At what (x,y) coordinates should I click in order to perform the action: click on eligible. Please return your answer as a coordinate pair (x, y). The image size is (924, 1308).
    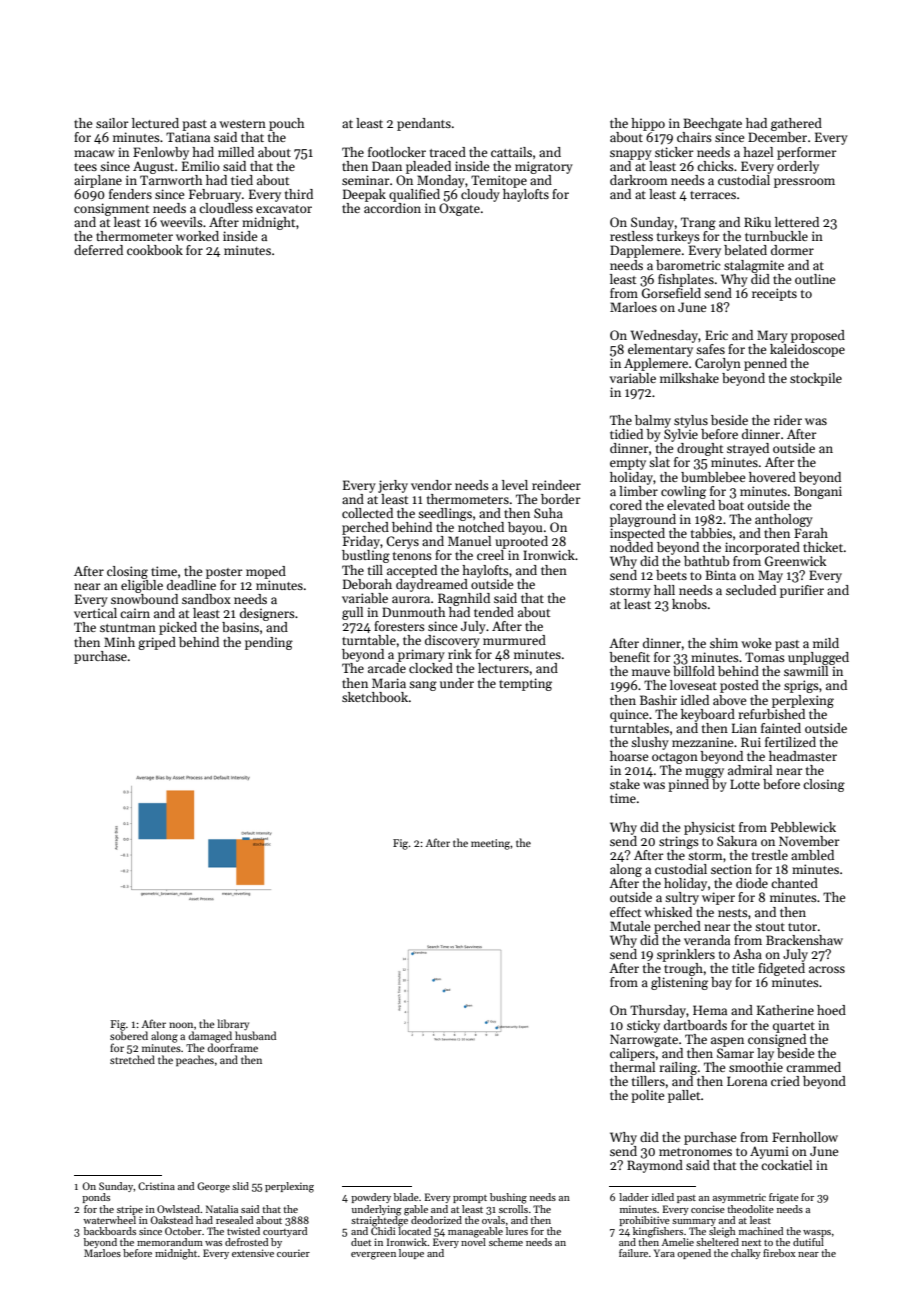
    Looking at the image, I should click on (142, 586).
